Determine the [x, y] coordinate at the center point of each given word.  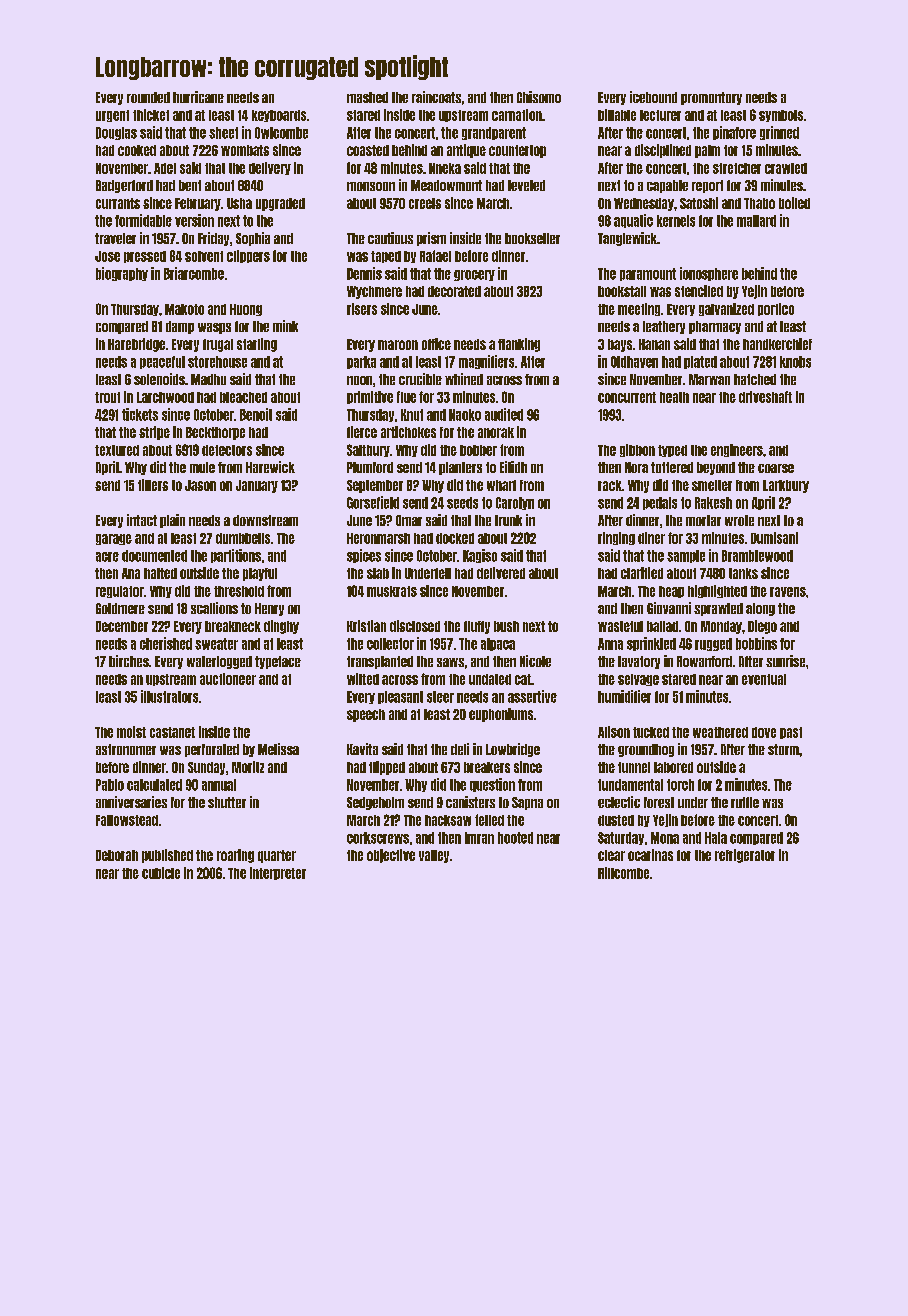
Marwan [709, 379]
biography [122, 274]
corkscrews [378, 838]
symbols [781, 116]
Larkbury [786, 486]
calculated [154, 785]
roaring [235, 856]
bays [620, 345]
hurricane [198, 97]
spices [364, 556]
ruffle [745, 802]
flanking [519, 345]
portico [776, 309]
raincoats [436, 97]
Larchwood [165, 397]
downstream [265, 520]
